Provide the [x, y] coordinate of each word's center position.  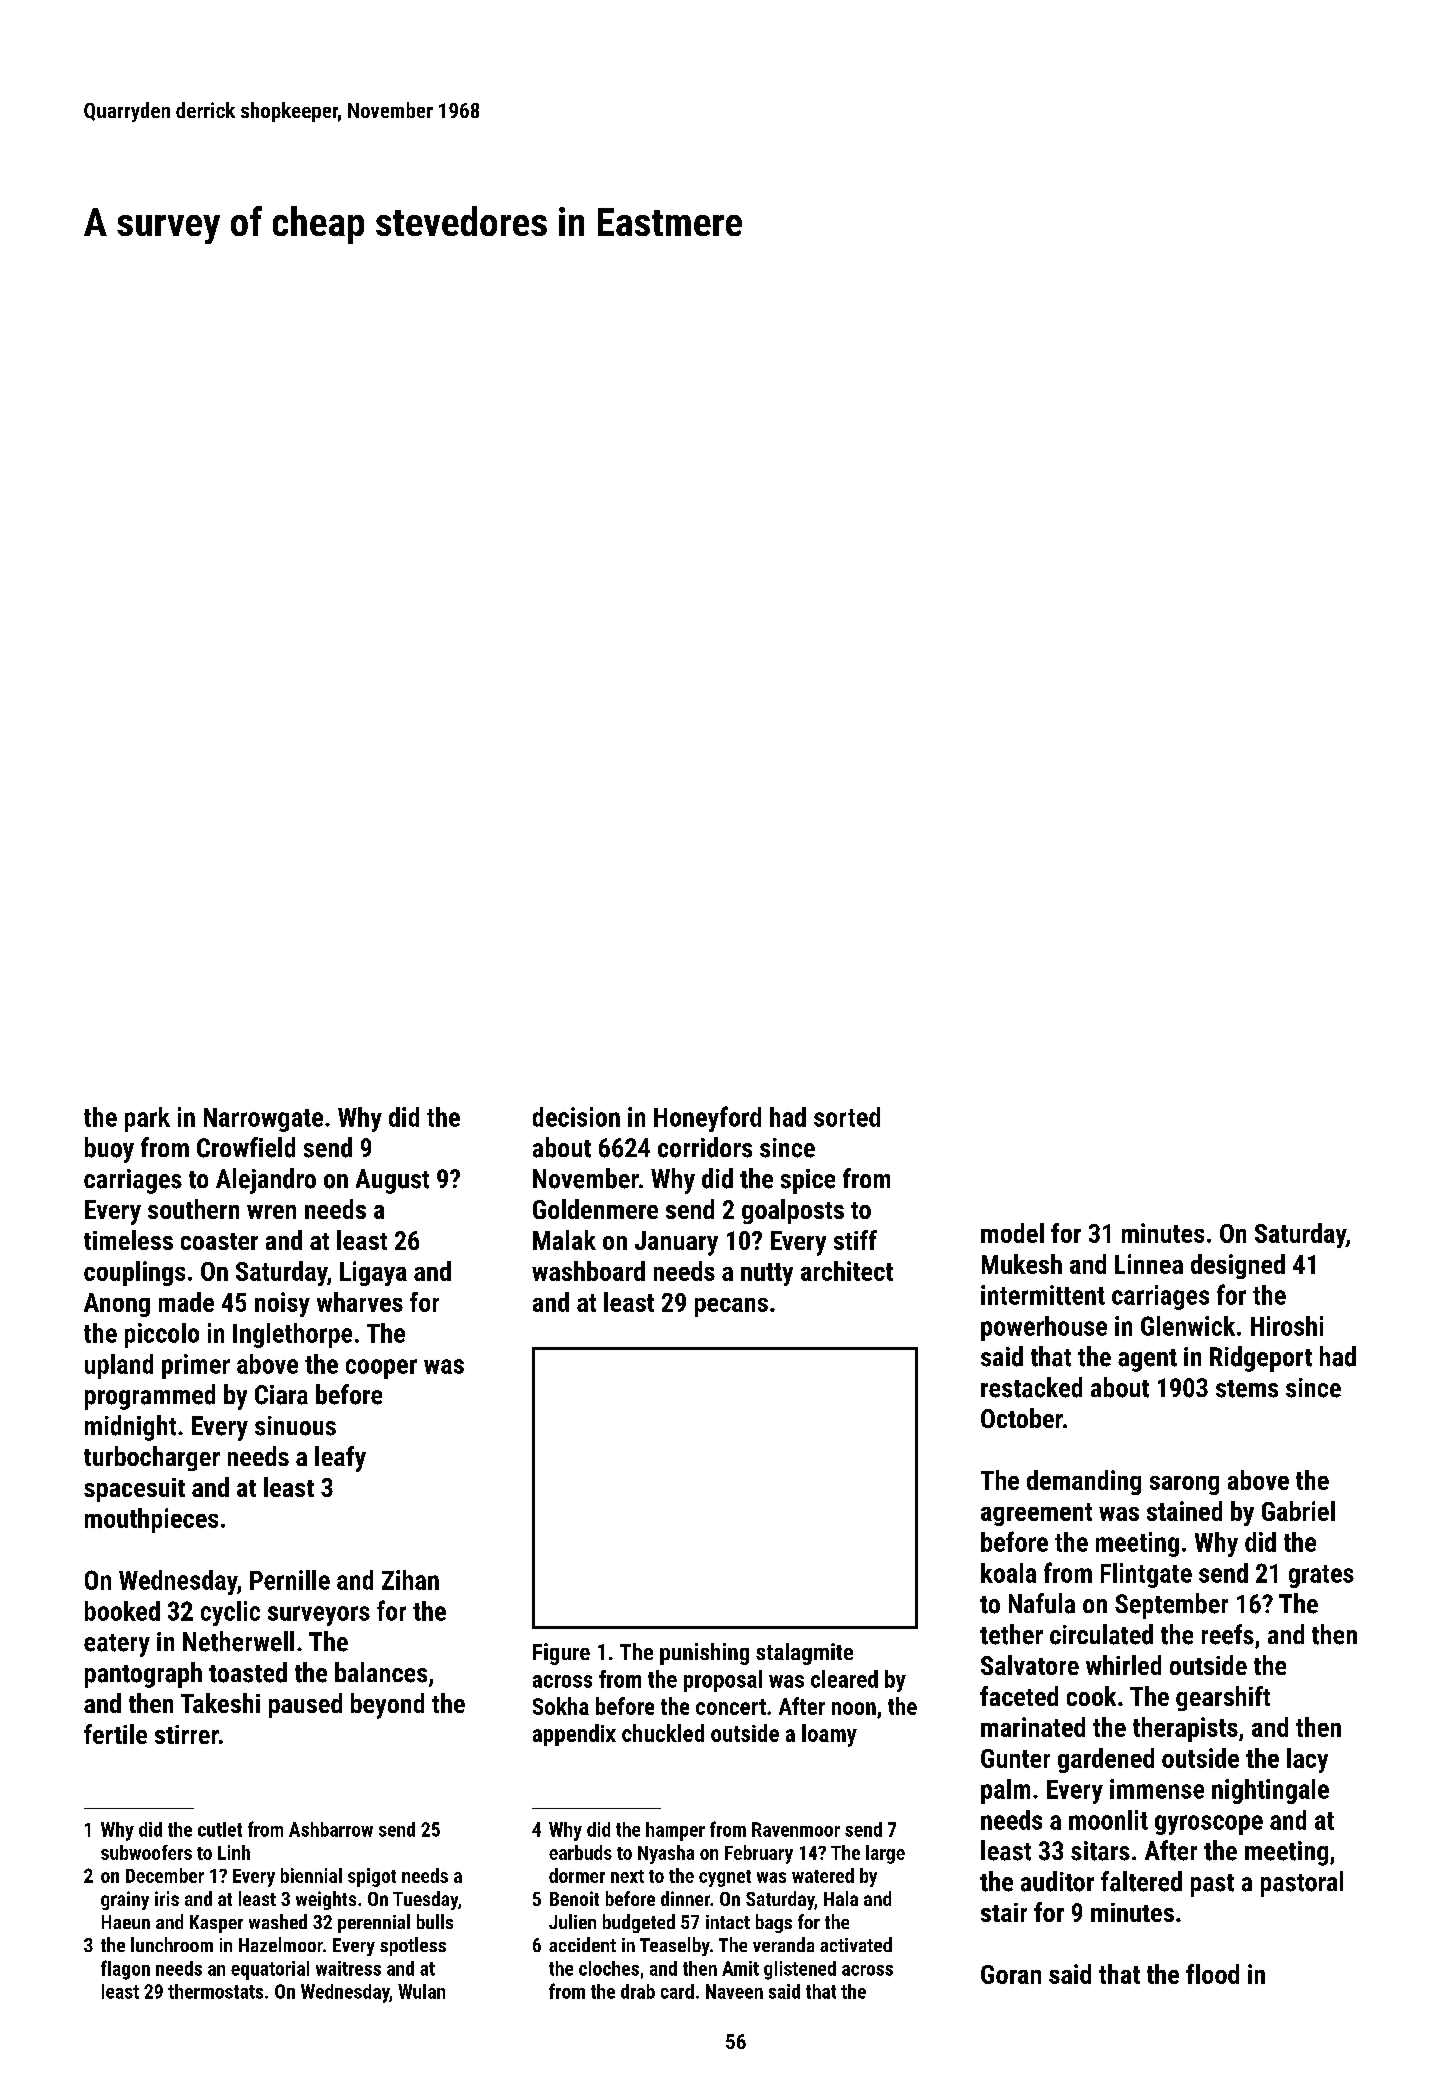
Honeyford [707, 1119]
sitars [1100, 1851]
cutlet [220, 1829]
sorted [847, 1117]
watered [823, 1875]
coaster [219, 1241]
